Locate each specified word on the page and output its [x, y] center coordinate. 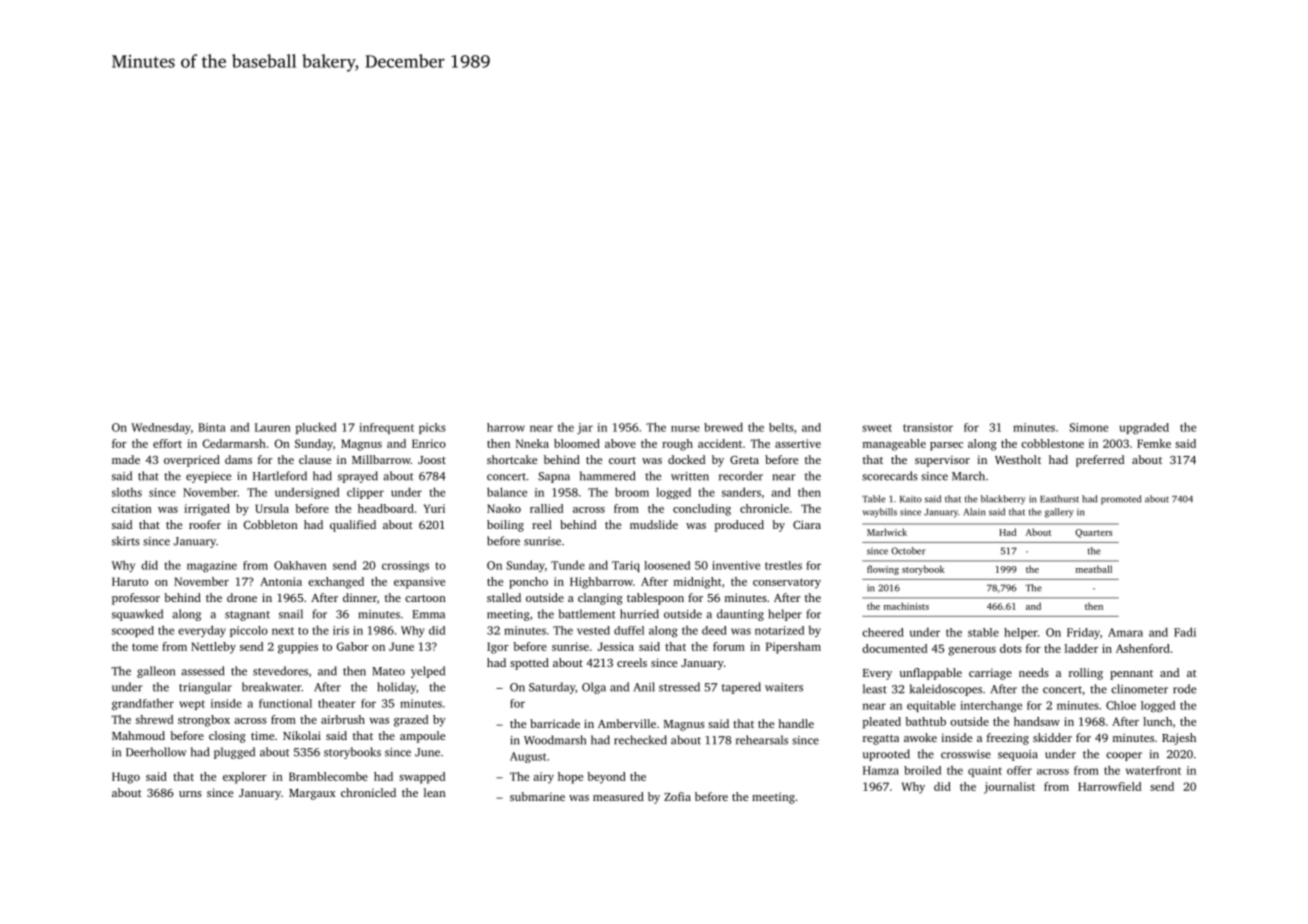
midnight [697, 583]
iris [341, 630]
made [126, 459]
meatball [1094, 569]
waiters [784, 687]
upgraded [1144, 428]
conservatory [787, 583]
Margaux [312, 794]
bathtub [925, 721]
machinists [906, 606]
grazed [411, 721]
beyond [606, 778]
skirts [126, 541]
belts [781, 427]
